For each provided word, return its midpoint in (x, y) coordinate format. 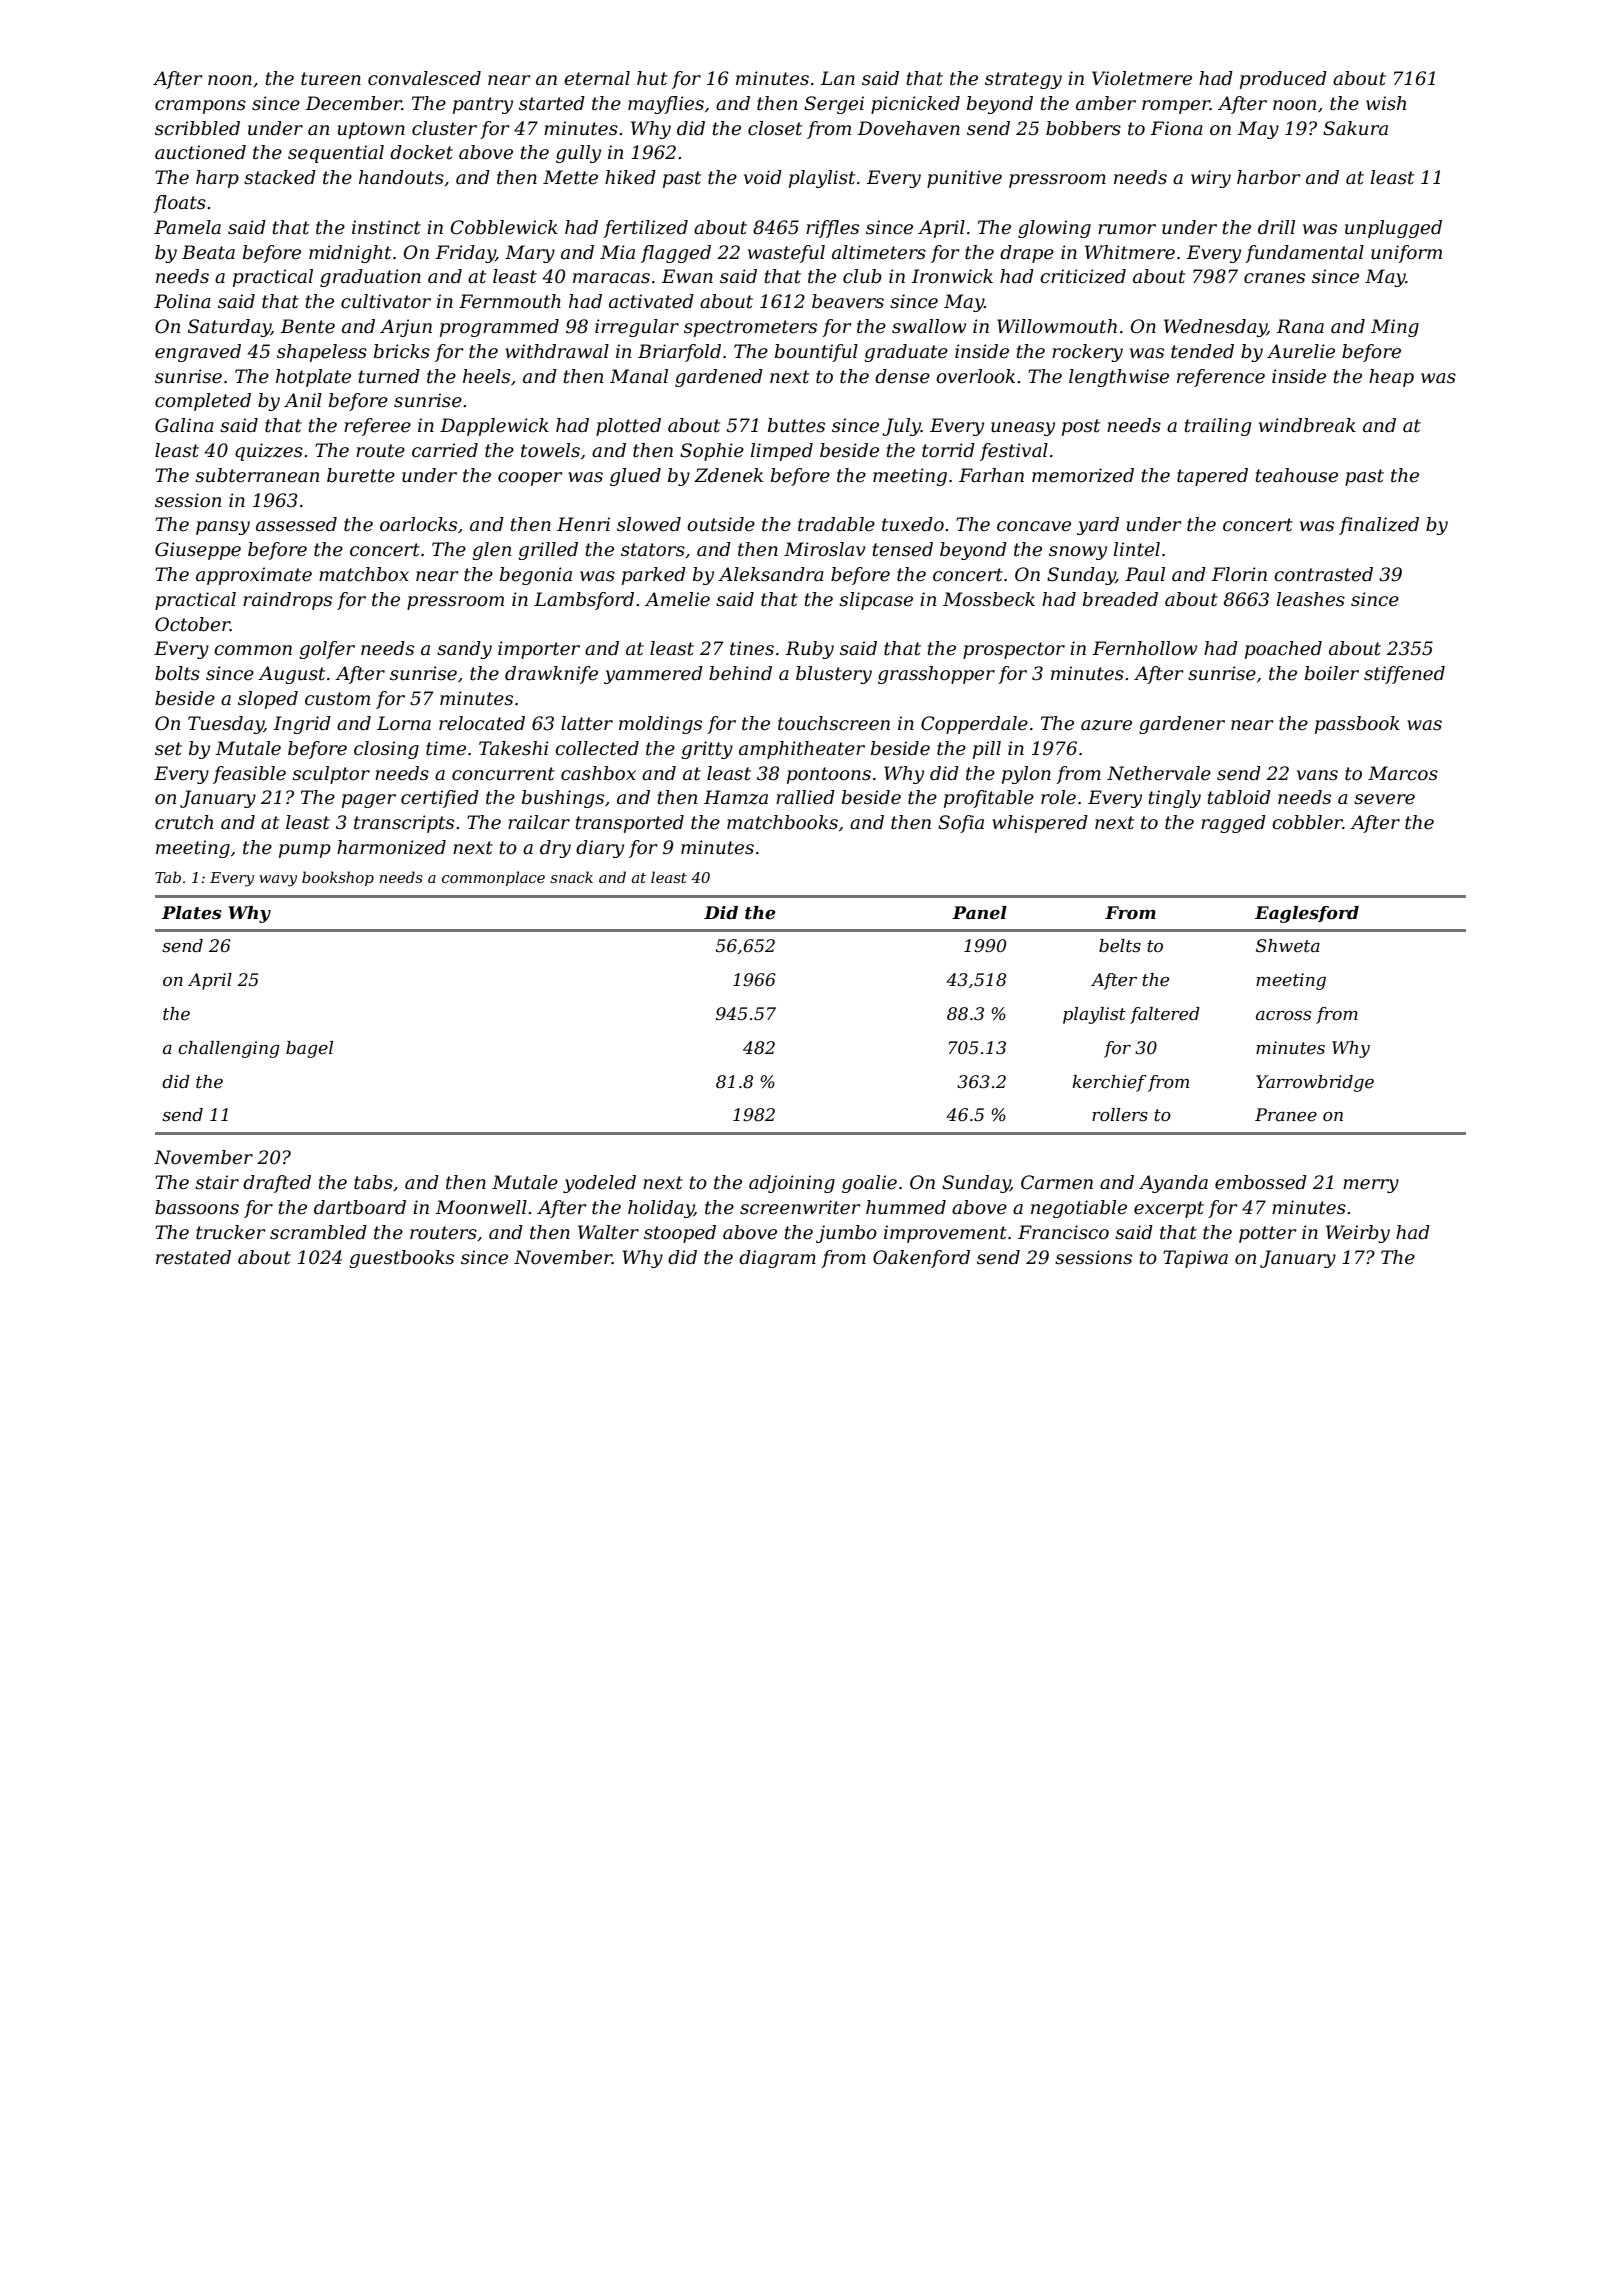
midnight (350, 254)
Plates (192, 913)
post (1081, 427)
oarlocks (418, 524)
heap (1391, 378)
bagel (309, 1049)
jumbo (846, 1234)
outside (721, 524)
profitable (989, 799)
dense (902, 376)
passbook (1357, 725)
